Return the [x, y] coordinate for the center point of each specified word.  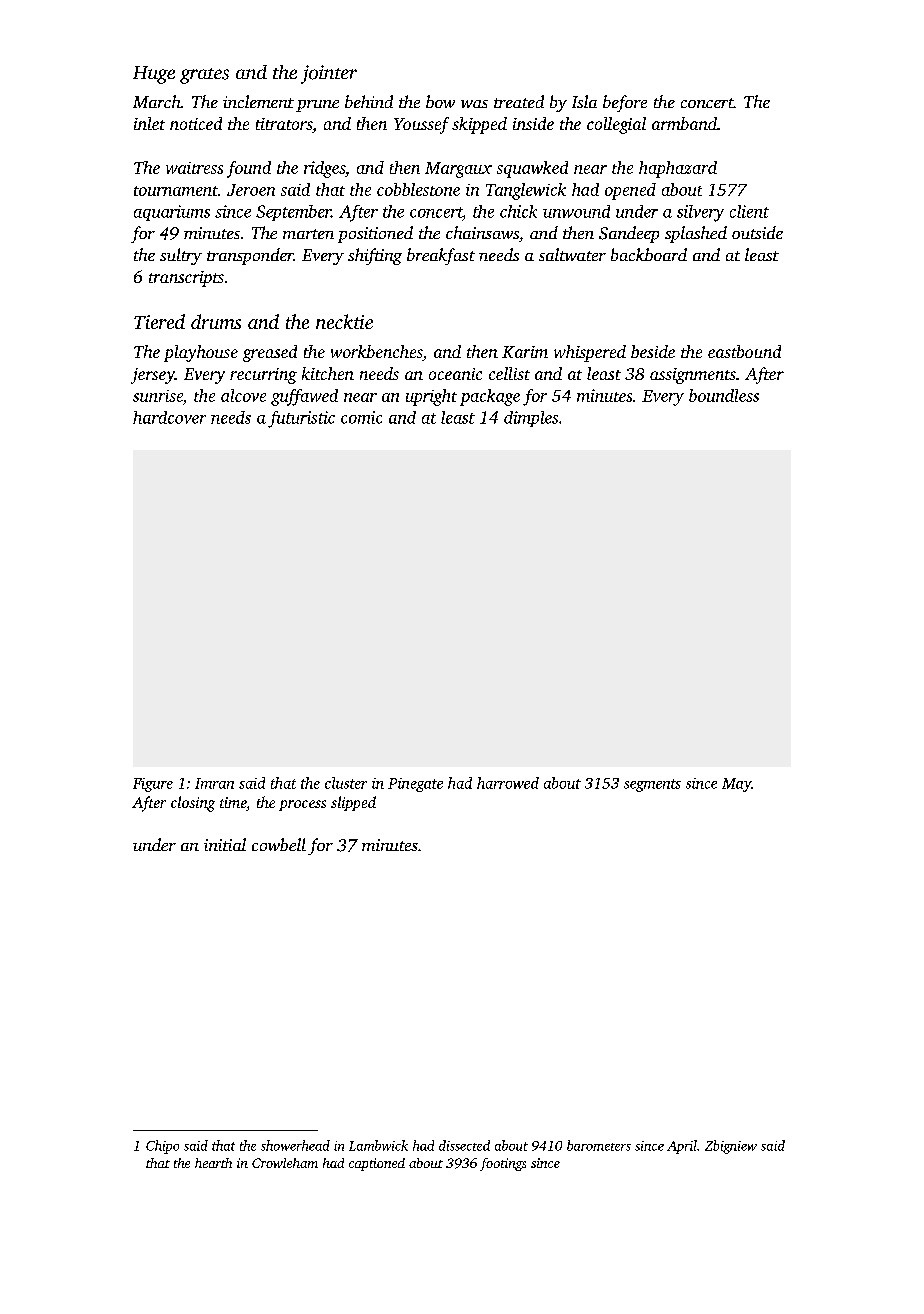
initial [225, 844]
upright [431, 397]
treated [519, 101]
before [625, 103]
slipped [353, 803]
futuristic [301, 419]
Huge [154, 75]
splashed [696, 234]
